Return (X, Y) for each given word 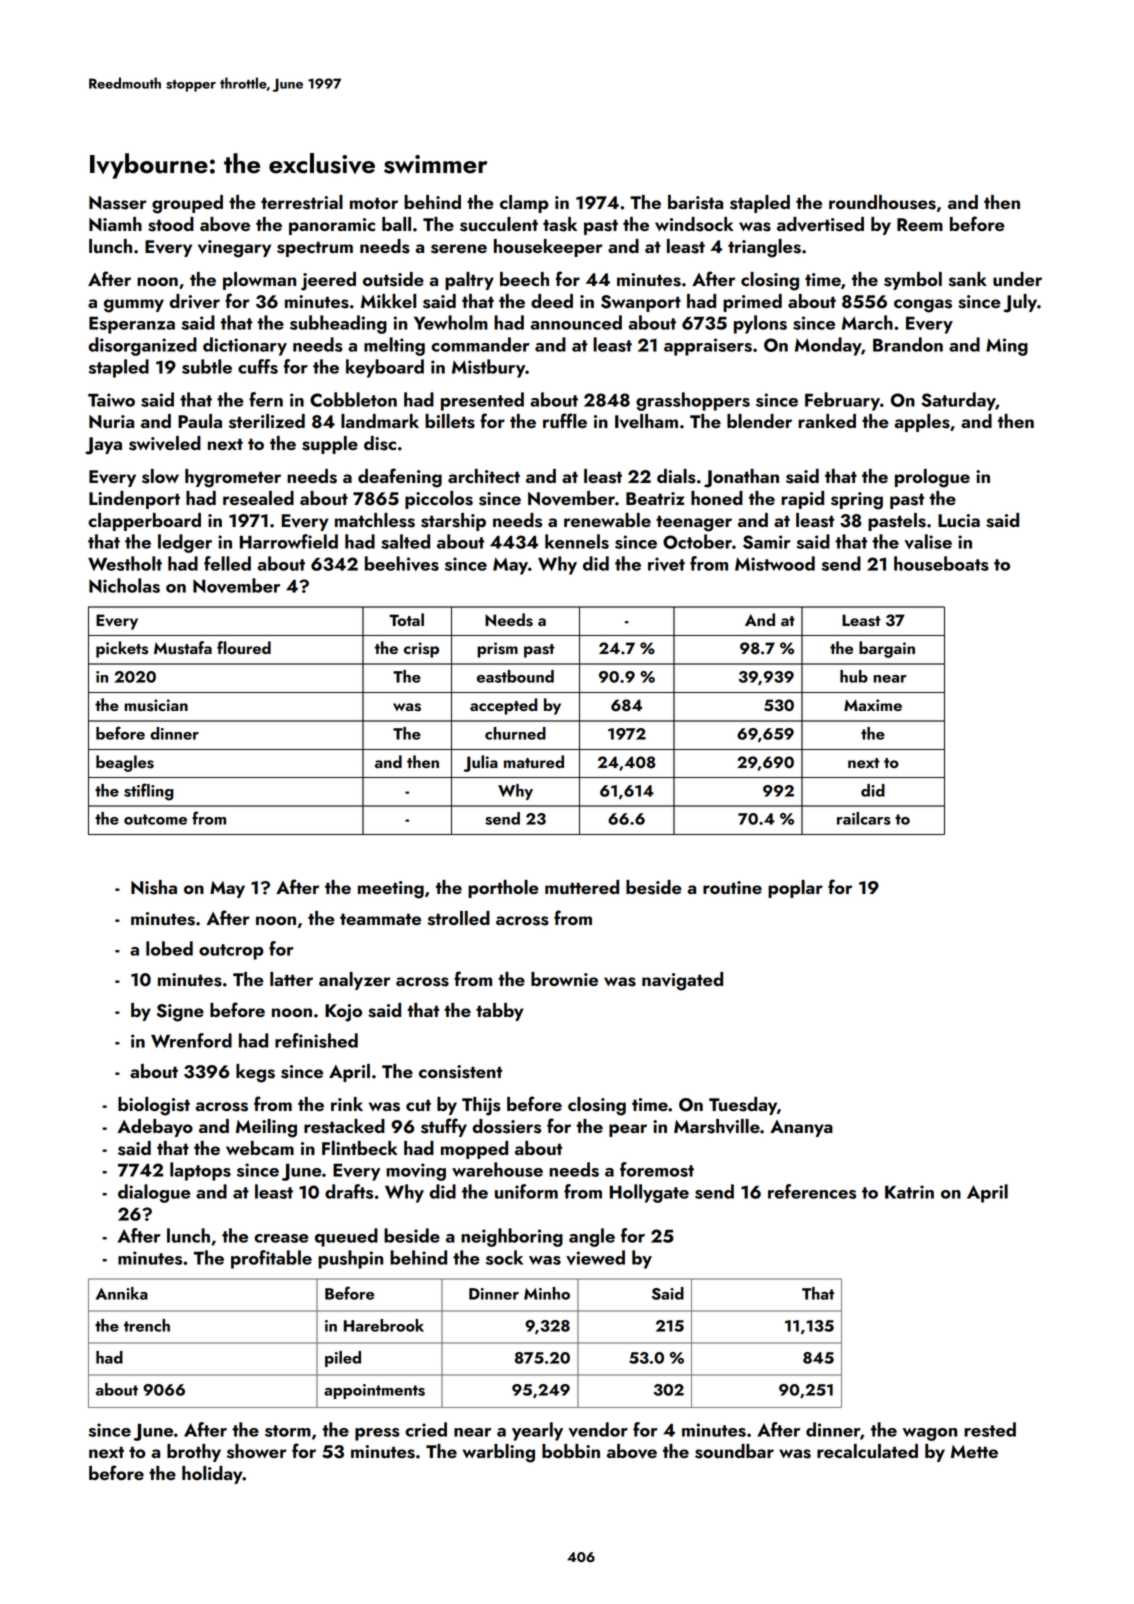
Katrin (909, 1192)
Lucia (959, 520)
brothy (194, 1453)
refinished (316, 1040)
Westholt (125, 563)
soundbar (734, 1451)
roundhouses (882, 202)
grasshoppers (693, 401)
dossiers (506, 1126)
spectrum (315, 249)
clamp (524, 204)
